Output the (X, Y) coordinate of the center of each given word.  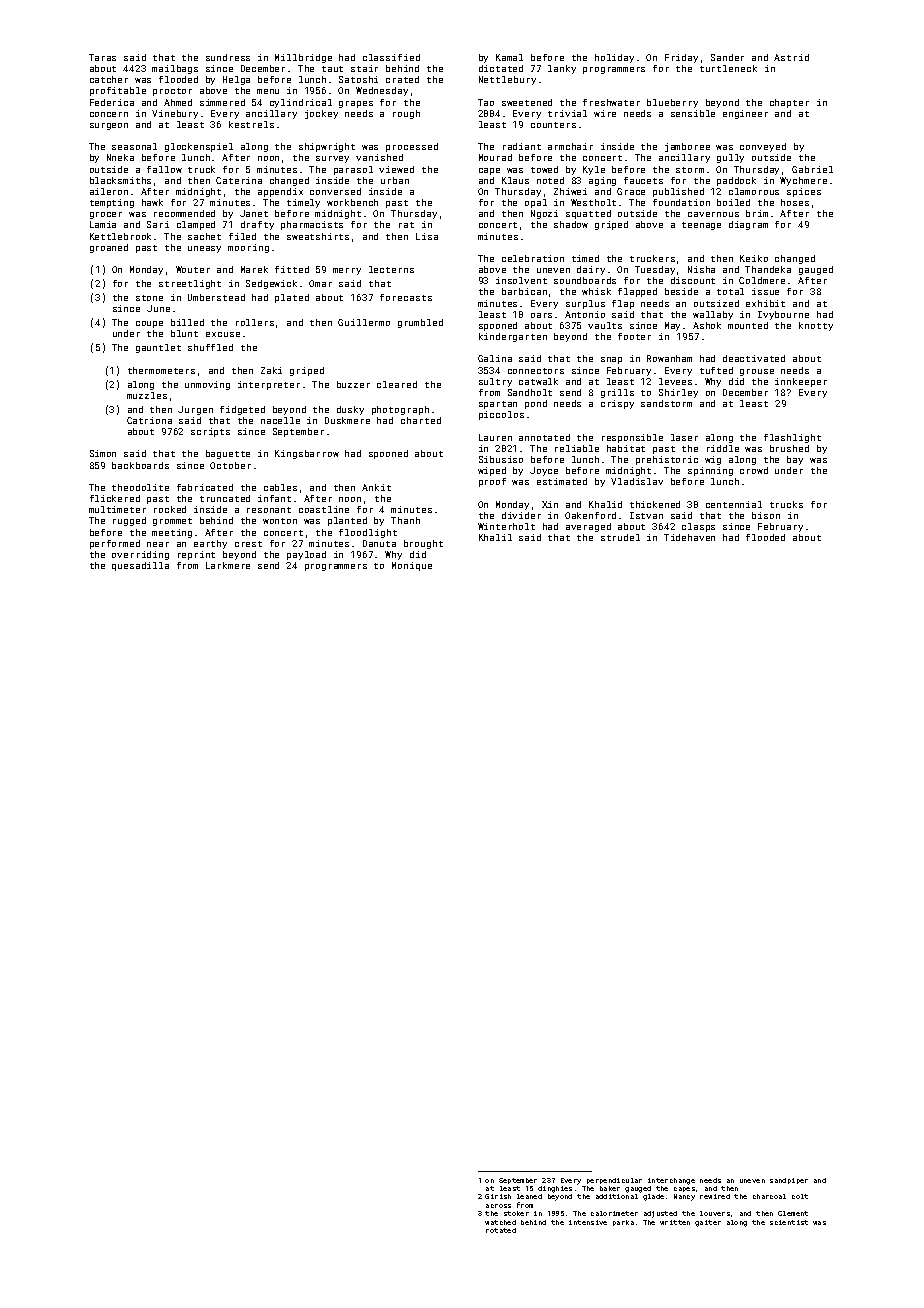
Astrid (791, 57)
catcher (109, 79)
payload (306, 555)
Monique (412, 566)
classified (391, 57)
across (498, 1206)
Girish (498, 1196)
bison (766, 515)
